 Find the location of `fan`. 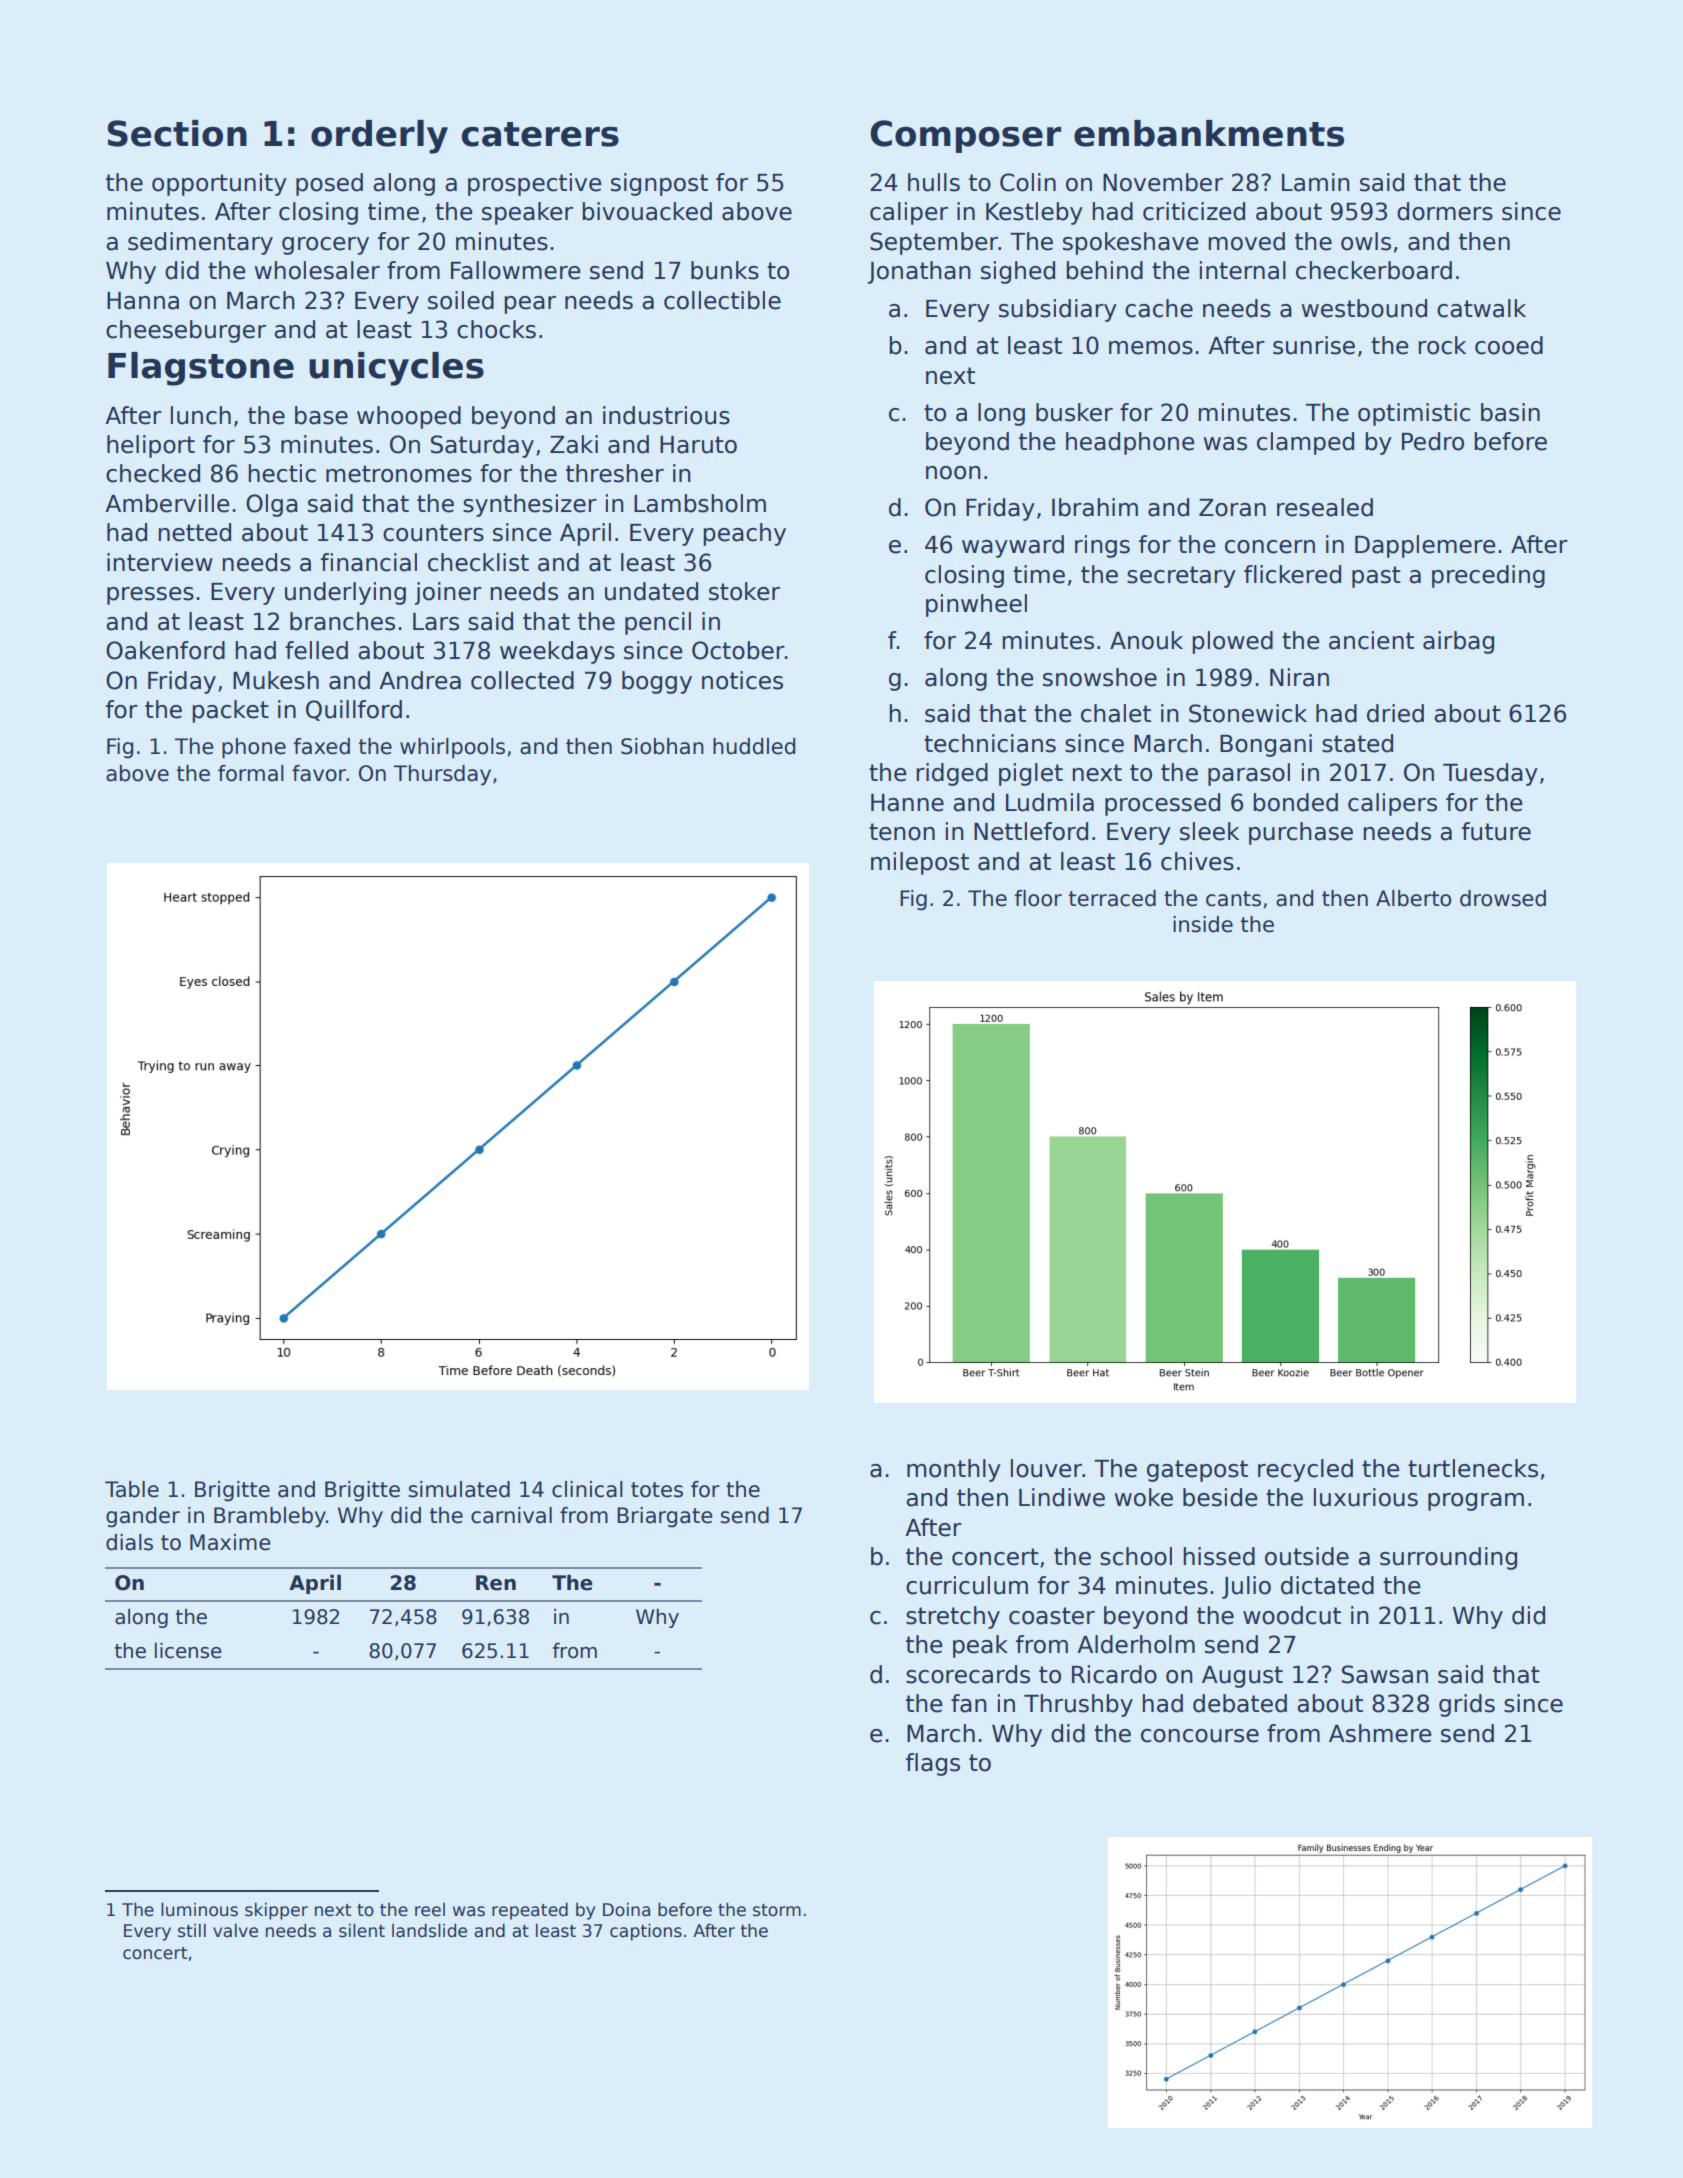

fan is located at coordinates (969, 1703).
